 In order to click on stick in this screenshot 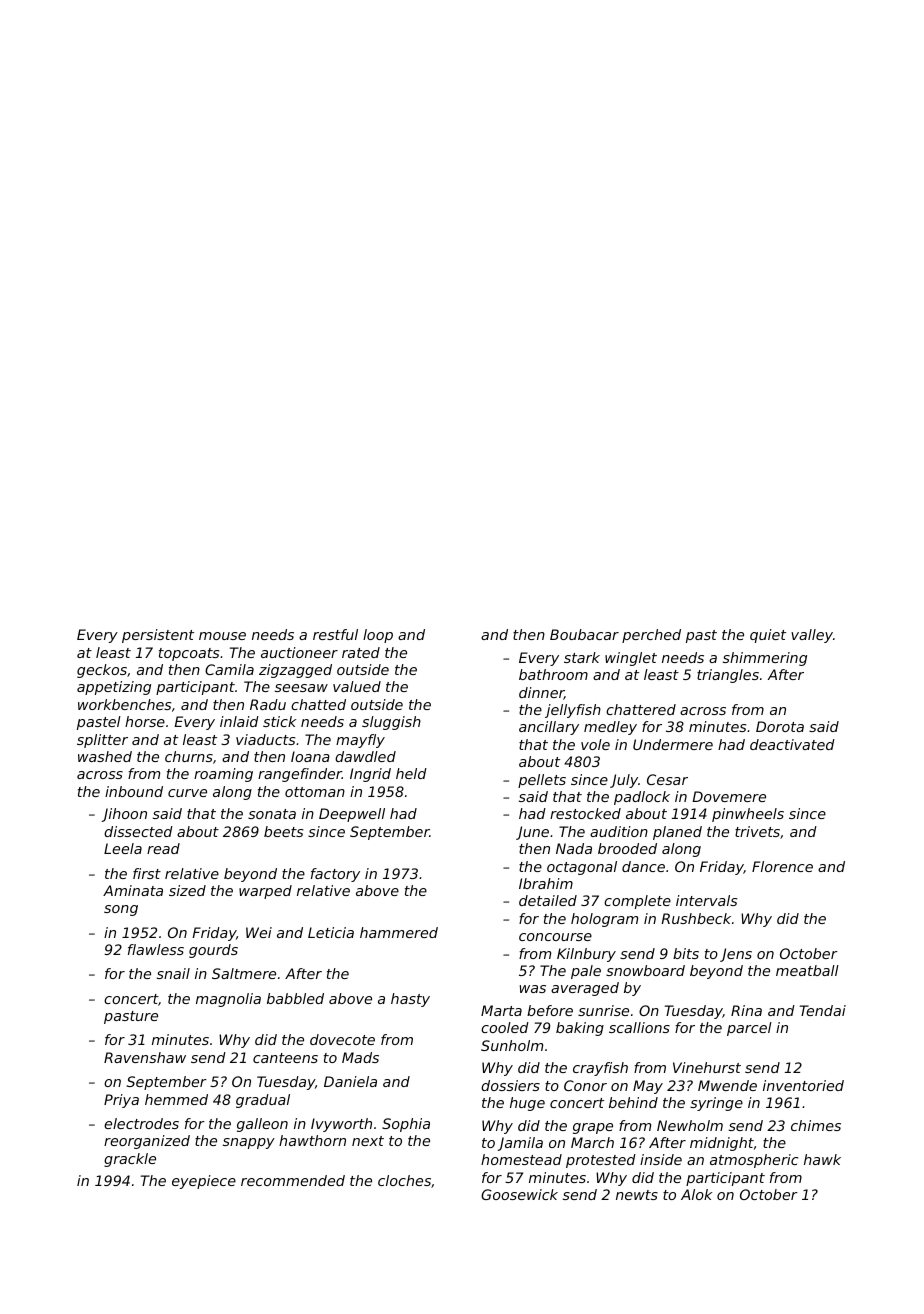, I will do `click(279, 721)`.
